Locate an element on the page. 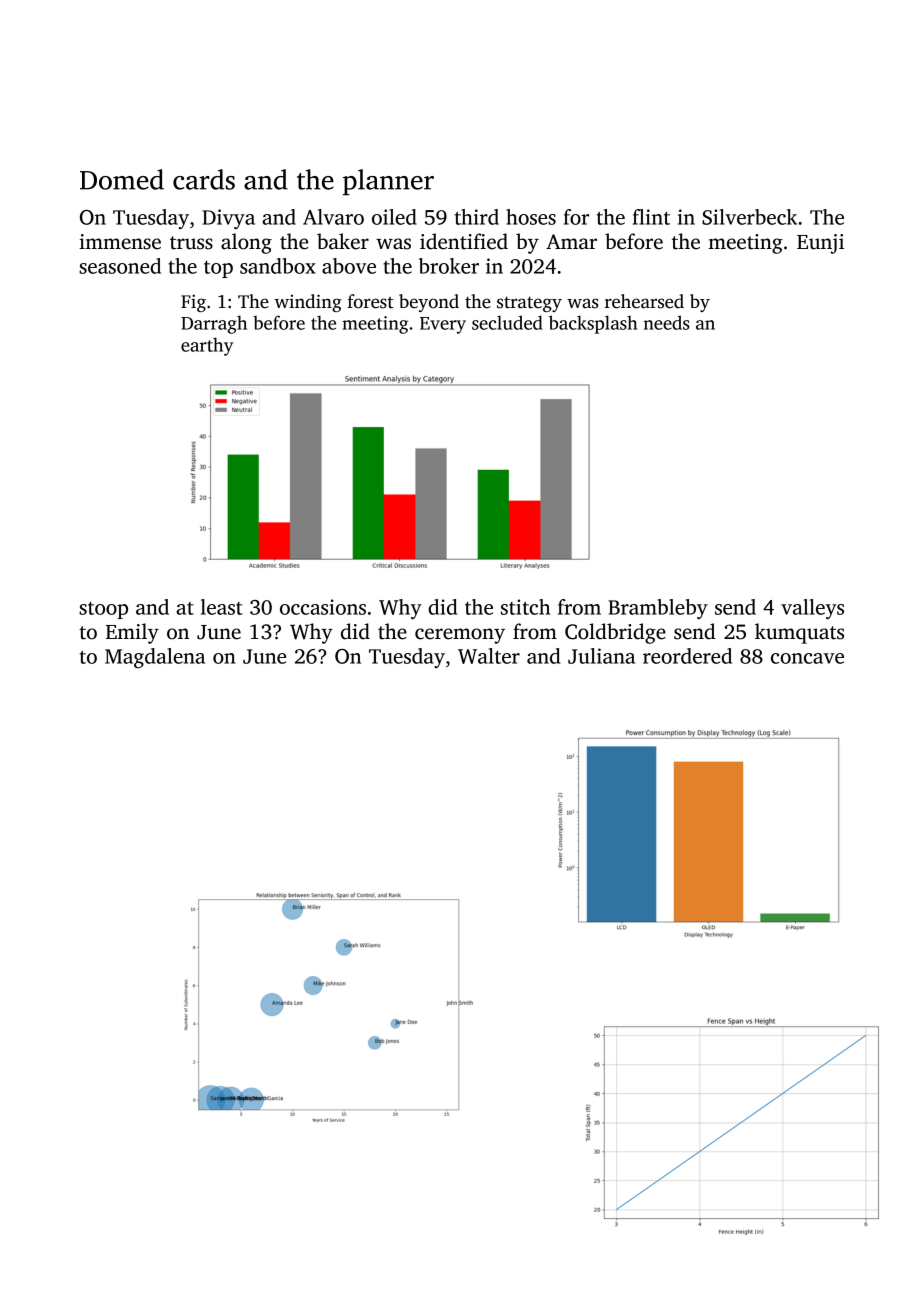  Emily is located at coordinates (132, 633).
